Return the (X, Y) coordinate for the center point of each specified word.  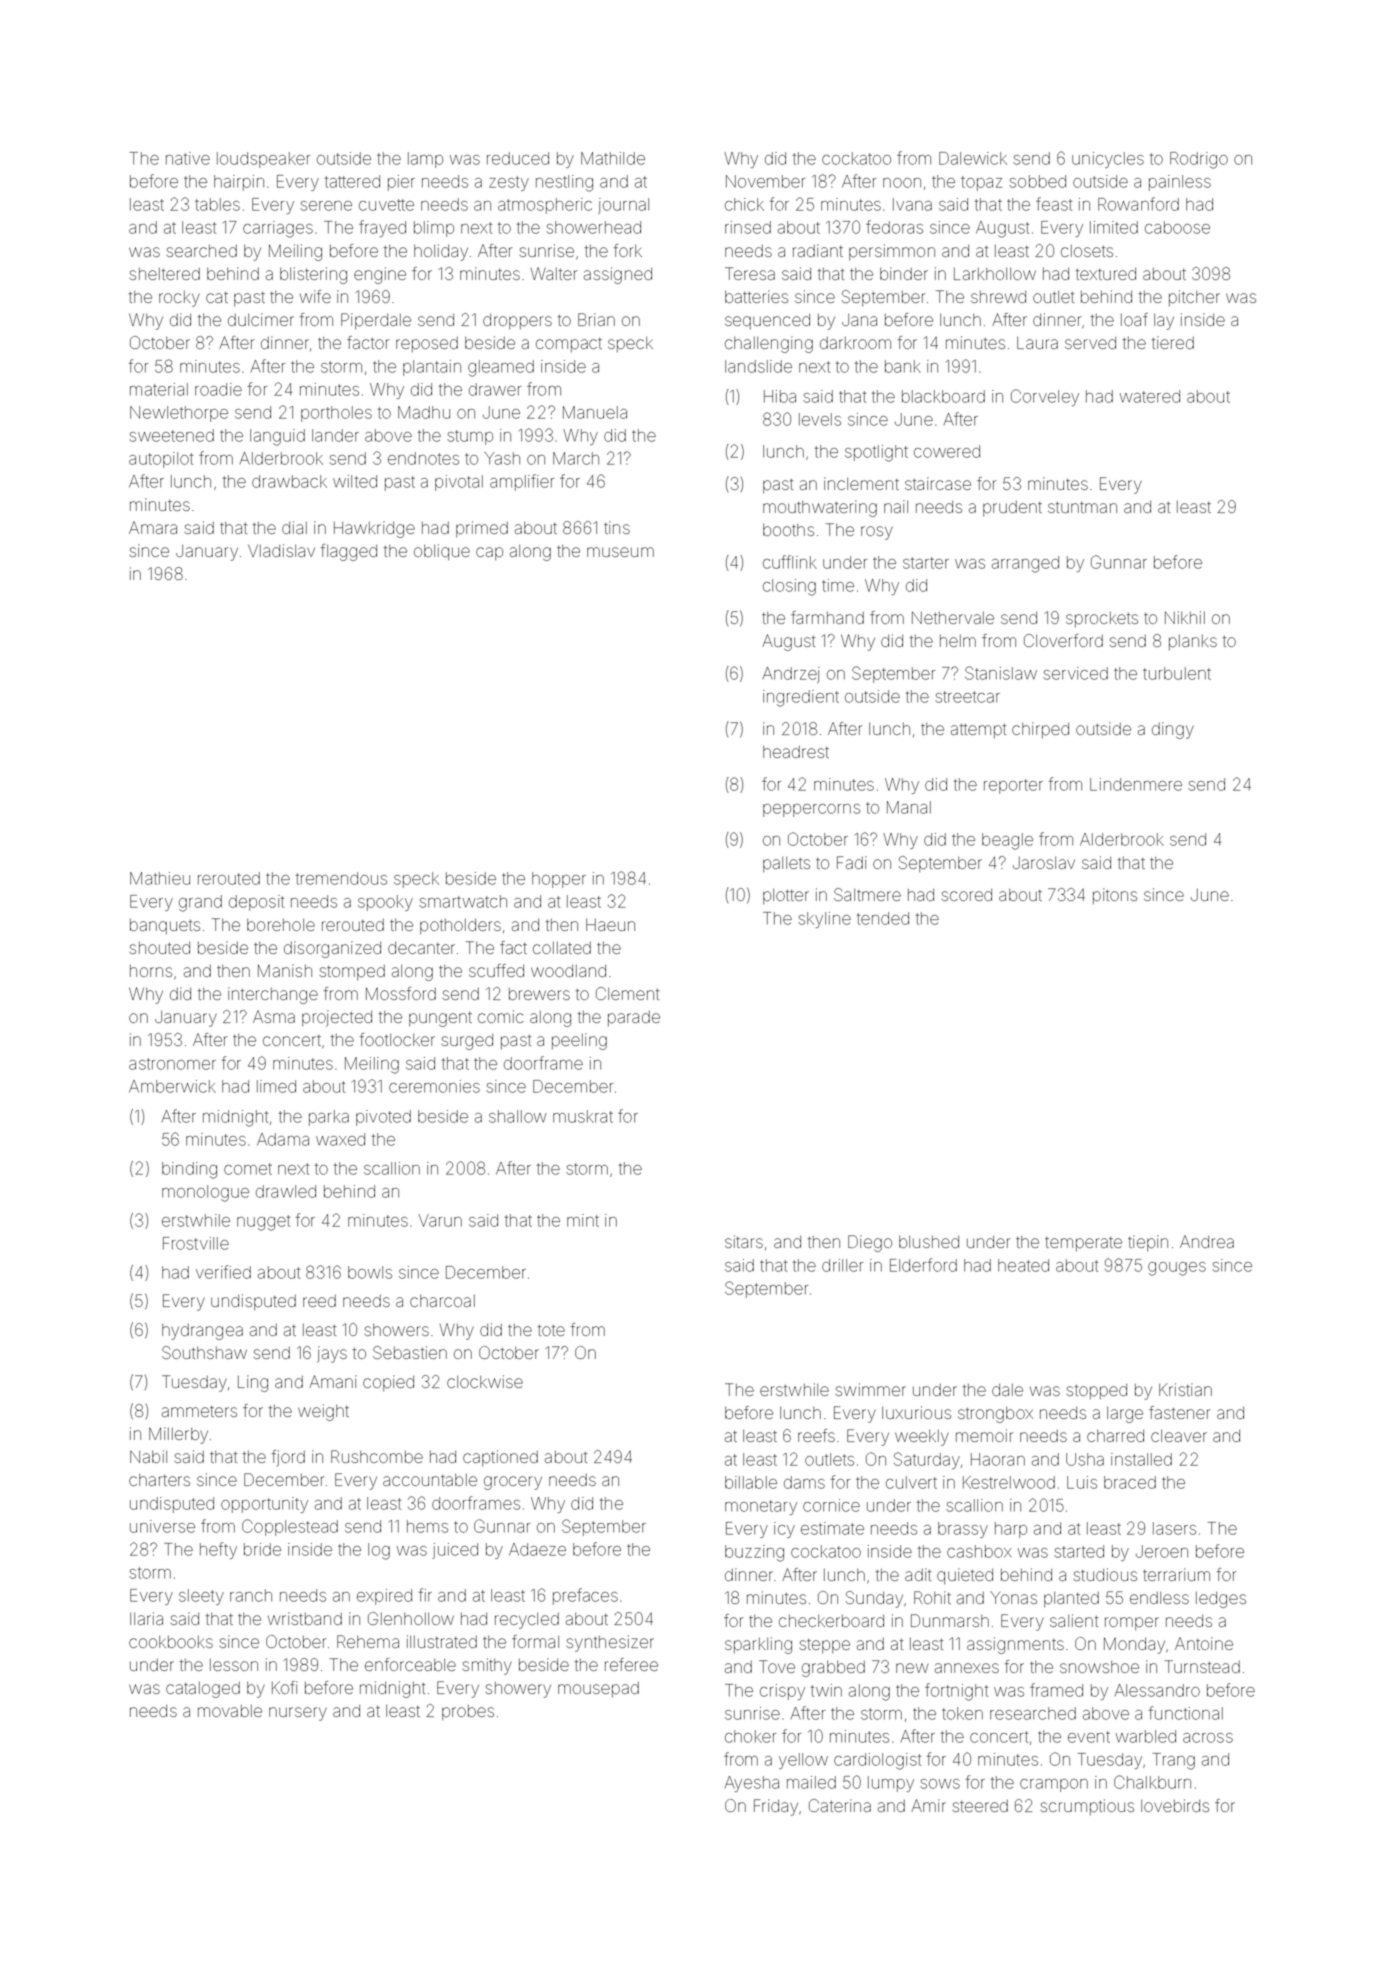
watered (1150, 396)
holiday (441, 252)
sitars (744, 1241)
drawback (289, 481)
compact (569, 345)
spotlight (876, 453)
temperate (1083, 1244)
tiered (1173, 342)
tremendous (341, 878)
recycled (527, 1621)
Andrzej (791, 675)
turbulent (1177, 673)
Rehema (368, 1641)
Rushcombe (377, 1456)
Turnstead (1202, 1666)
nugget (263, 1223)
